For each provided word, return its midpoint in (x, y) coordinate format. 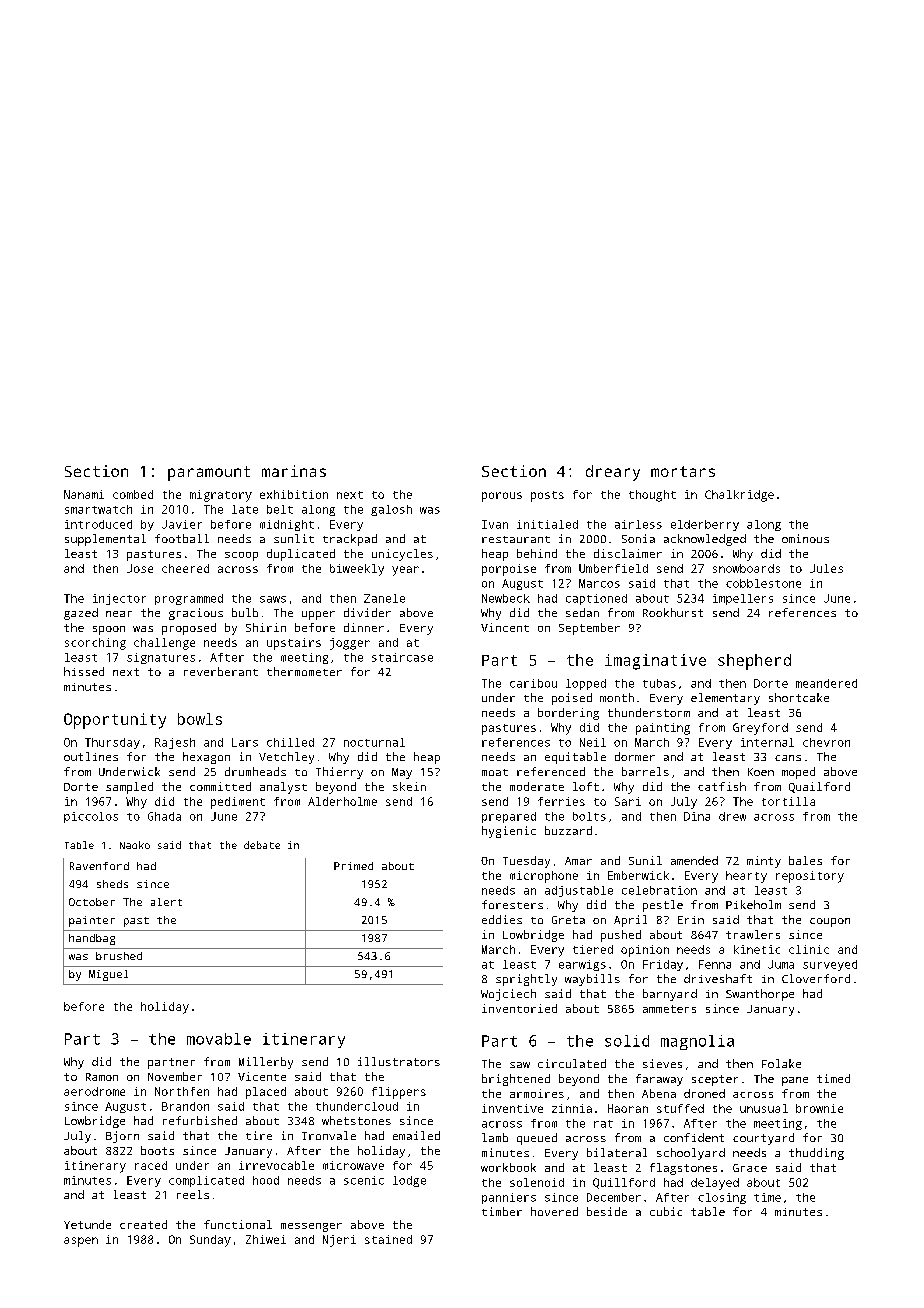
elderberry (705, 525)
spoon (109, 630)
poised (572, 699)
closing (722, 1198)
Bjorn (122, 1137)
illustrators (399, 1061)
